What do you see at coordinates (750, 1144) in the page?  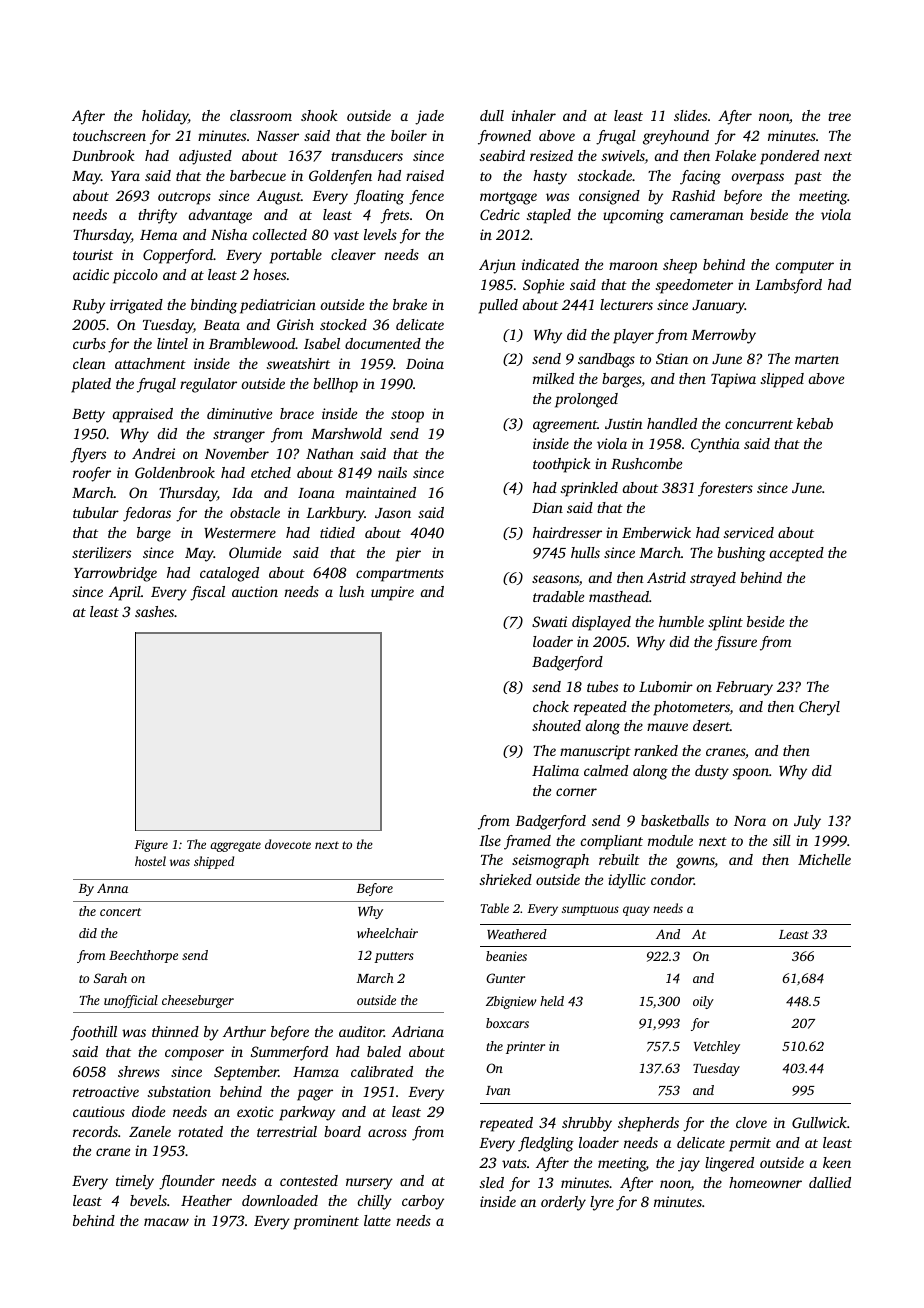 I see `permit` at bounding box center [750, 1144].
